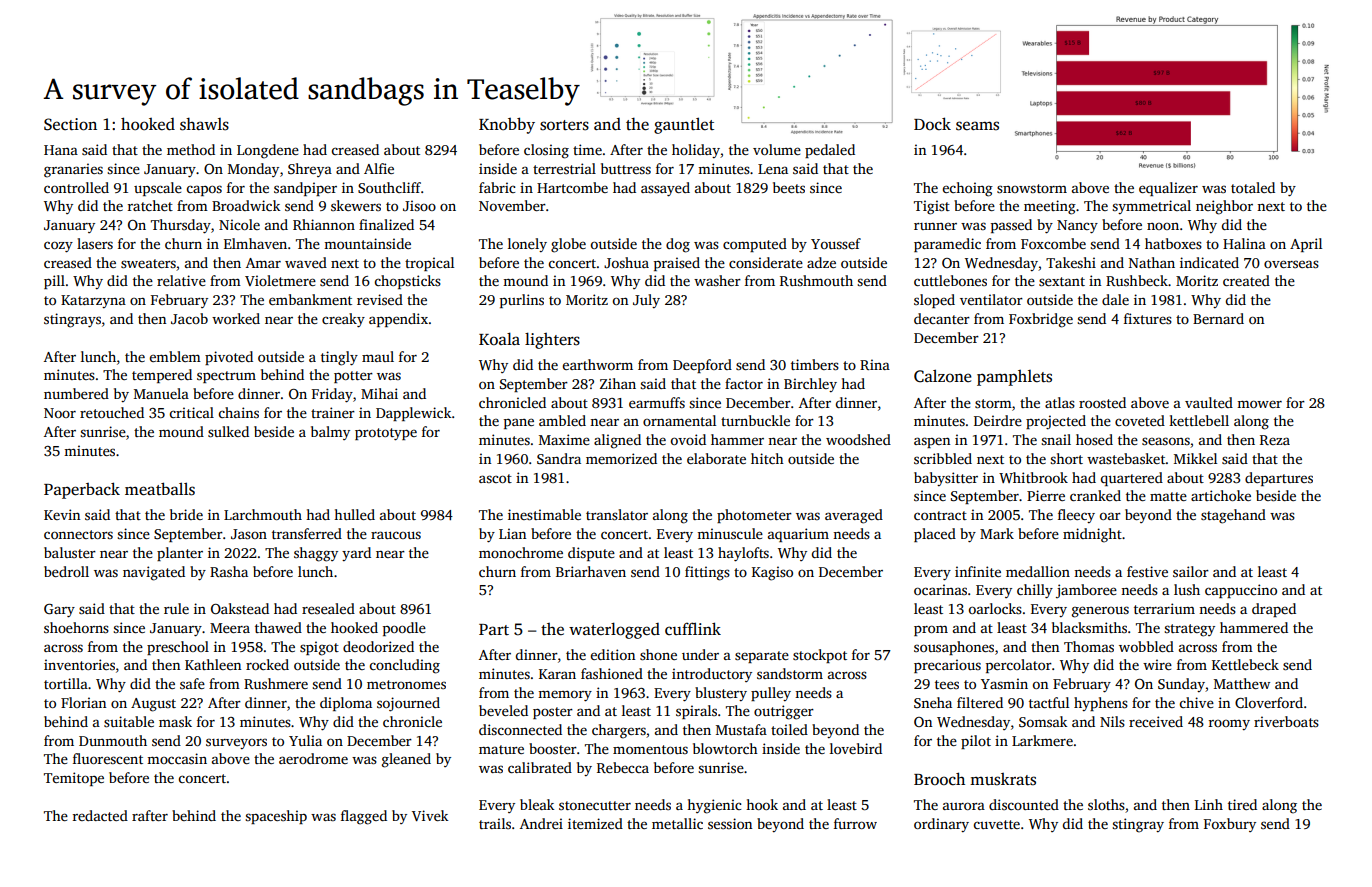 The height and width of the screenshot is (887, 1372). I want to click on shawls, so click(204, 124).
